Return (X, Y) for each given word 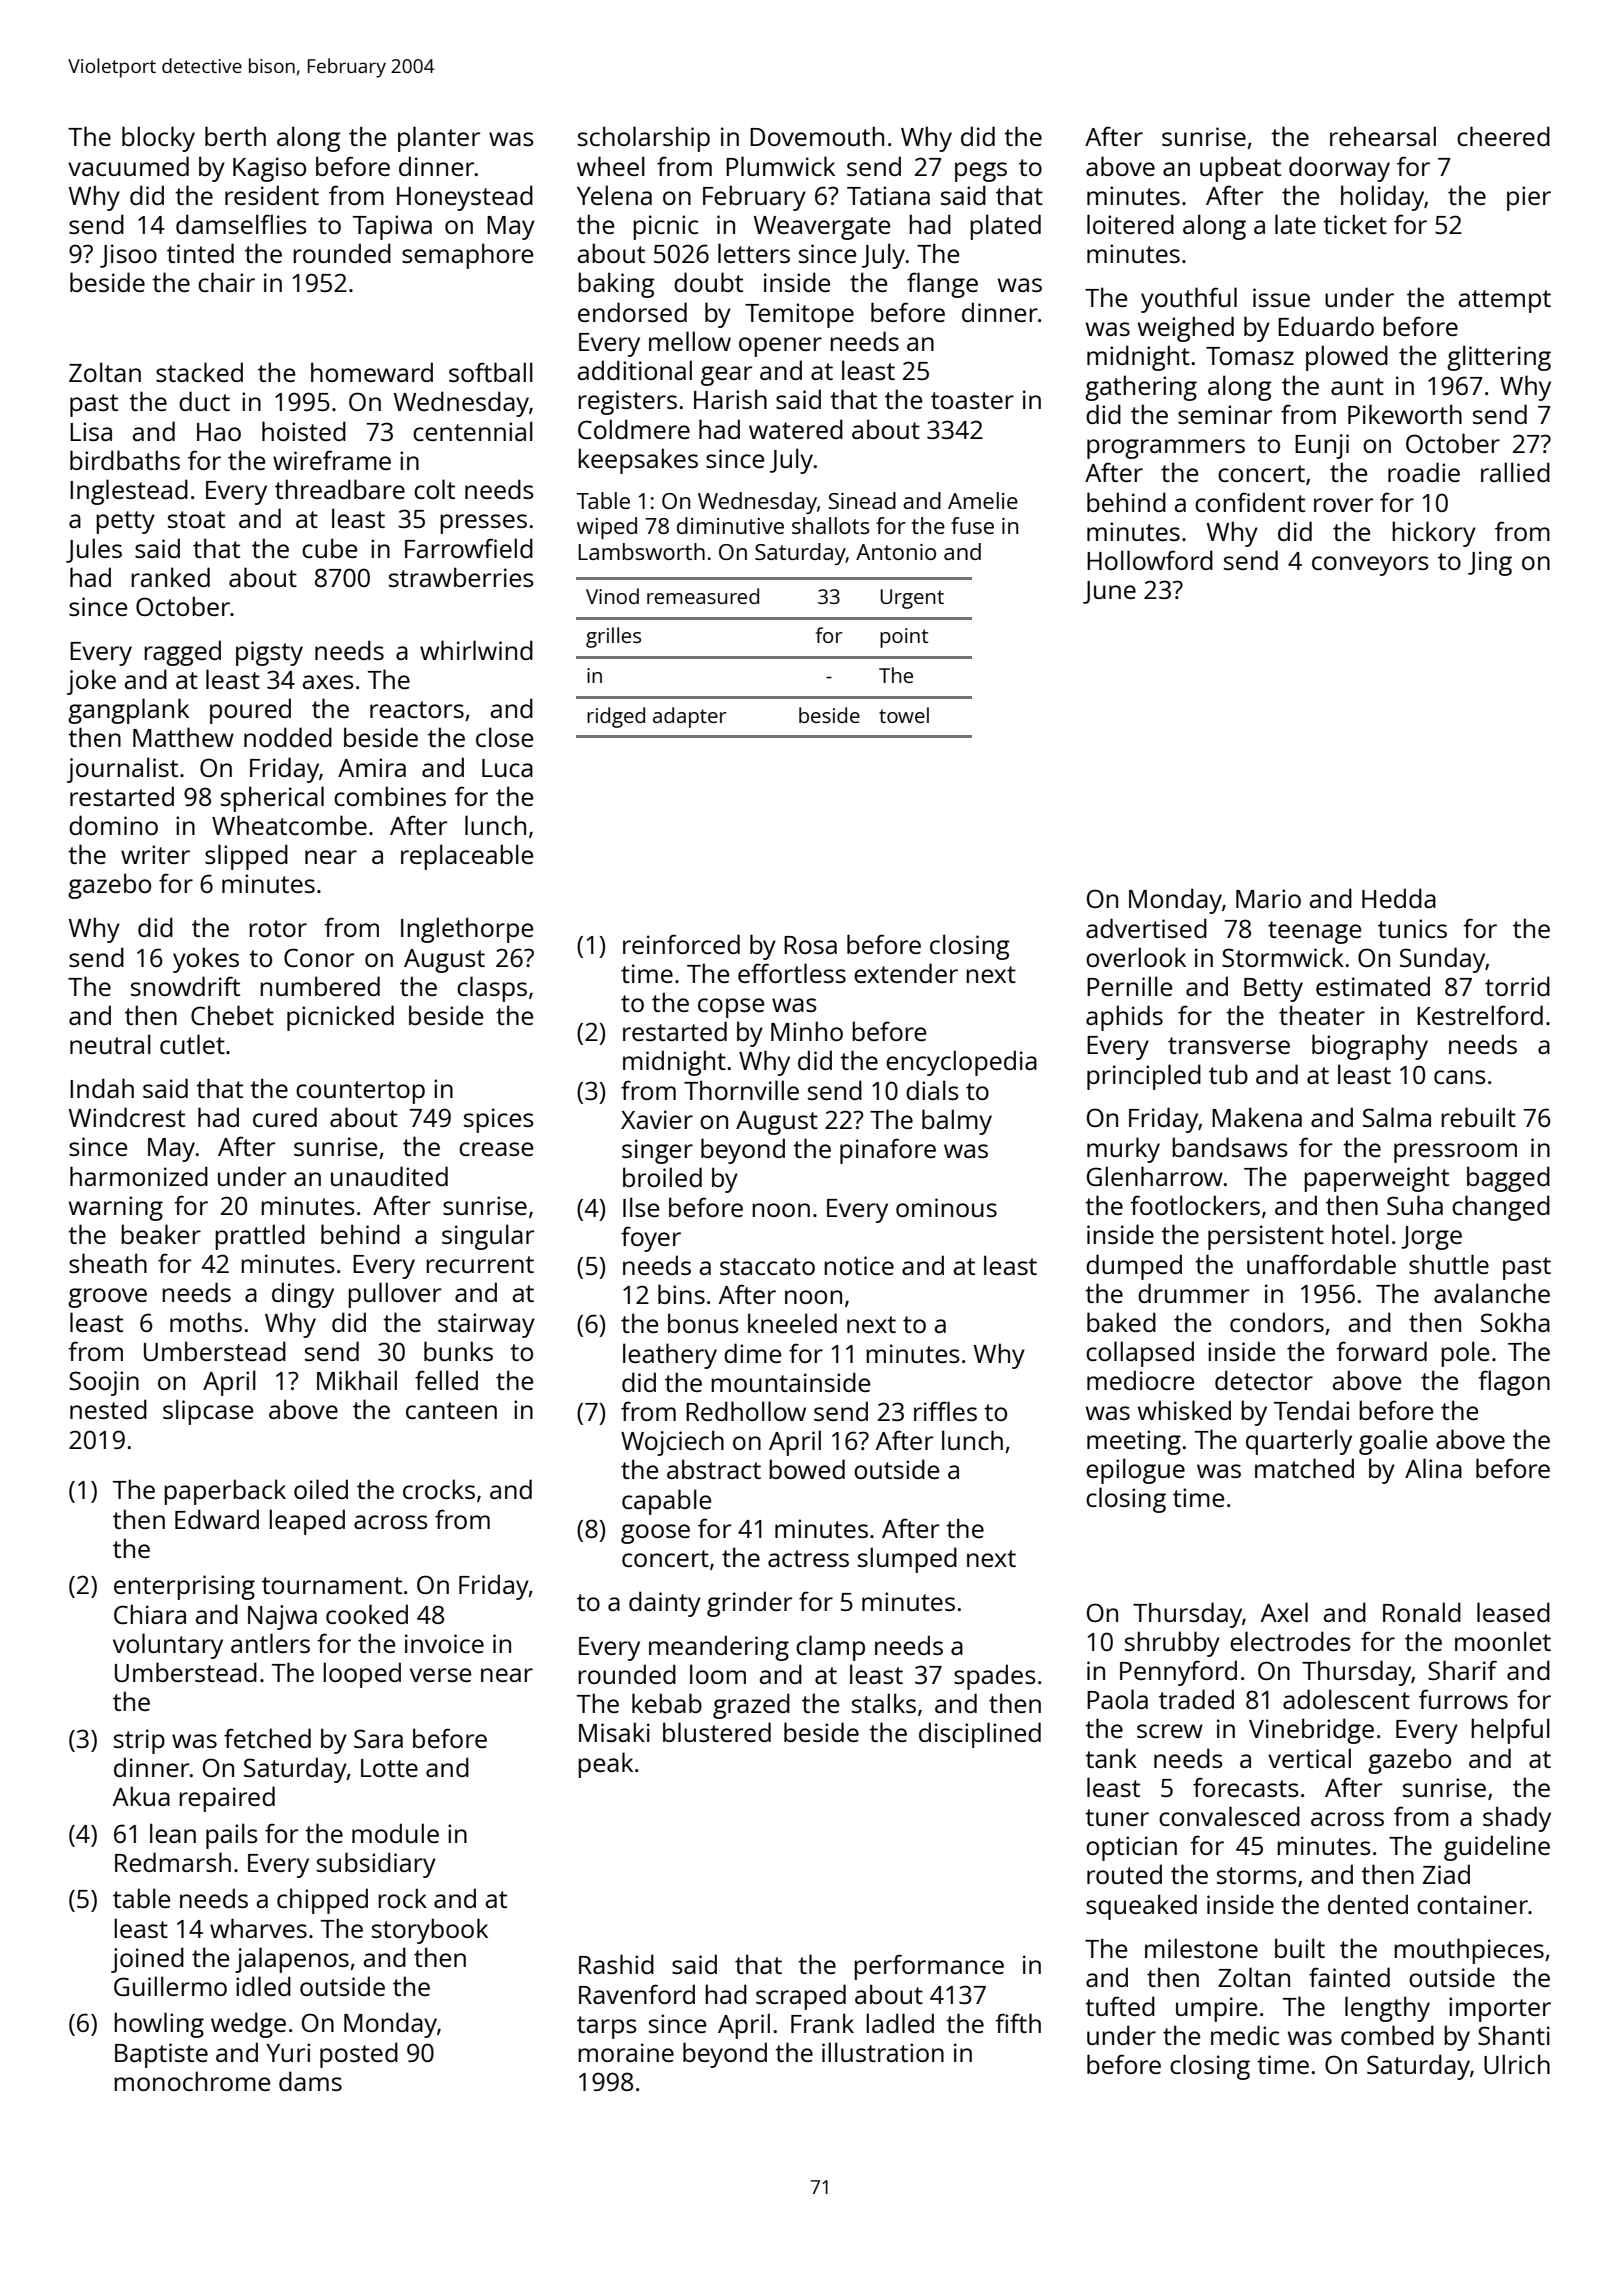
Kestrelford (1480, 1015)
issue (1281, 297)
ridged (616, 717)
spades (995, 1677)
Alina (1433, 1468)
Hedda (1399, 898)
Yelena (614, 195)
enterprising (184, 1587)
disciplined (980, 1735)
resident (272, 195)
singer (657, 1151)
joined (147, 1960)
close (504, 737)
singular (488, 1237)
